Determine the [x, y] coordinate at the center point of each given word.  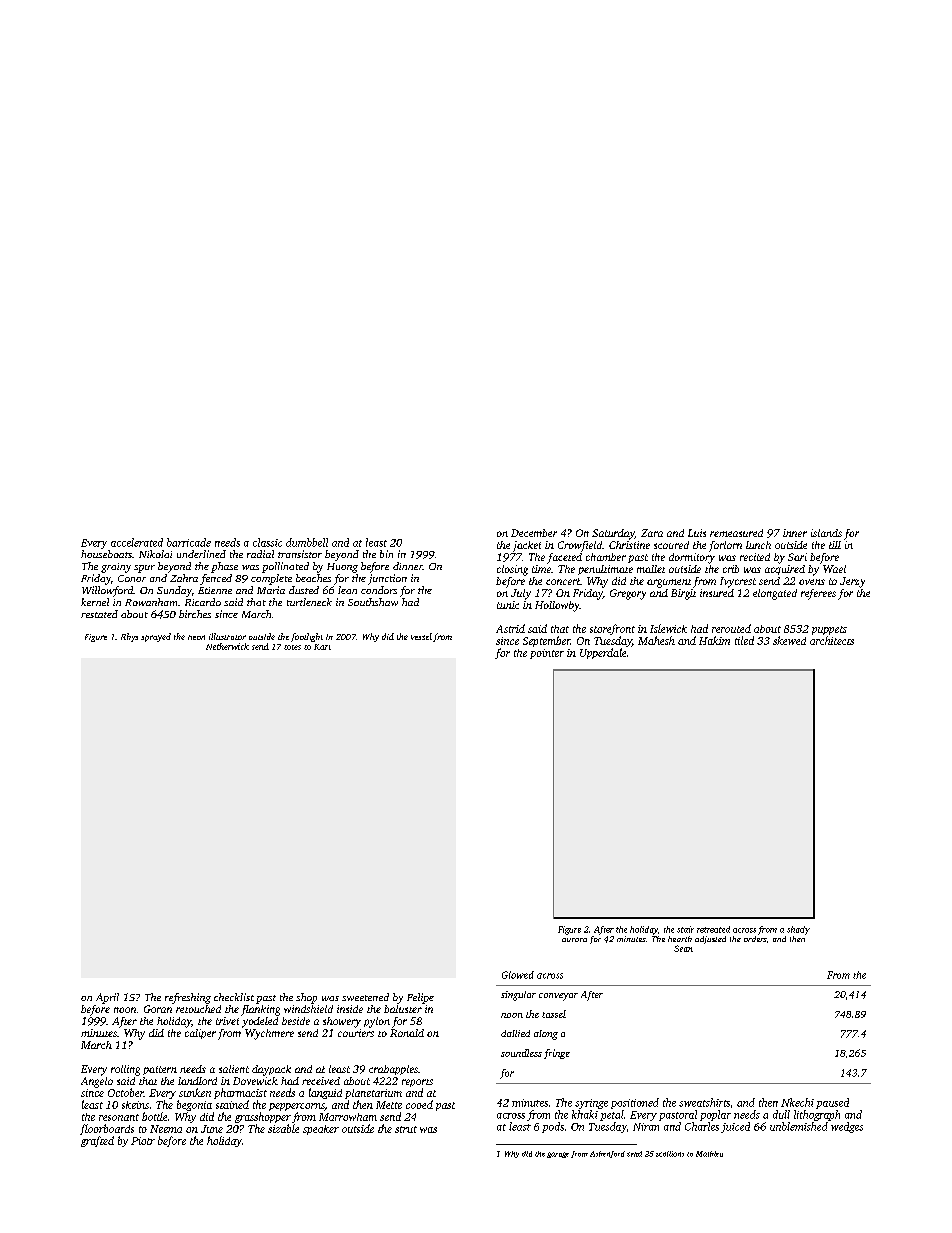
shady [798, 930]
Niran [646, 1127]
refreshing [188, 998]
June [212, 1129]
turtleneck [309, 602]
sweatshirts [704, 1102]
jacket [527, 546]
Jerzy [852, 582]
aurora [574, 940]
